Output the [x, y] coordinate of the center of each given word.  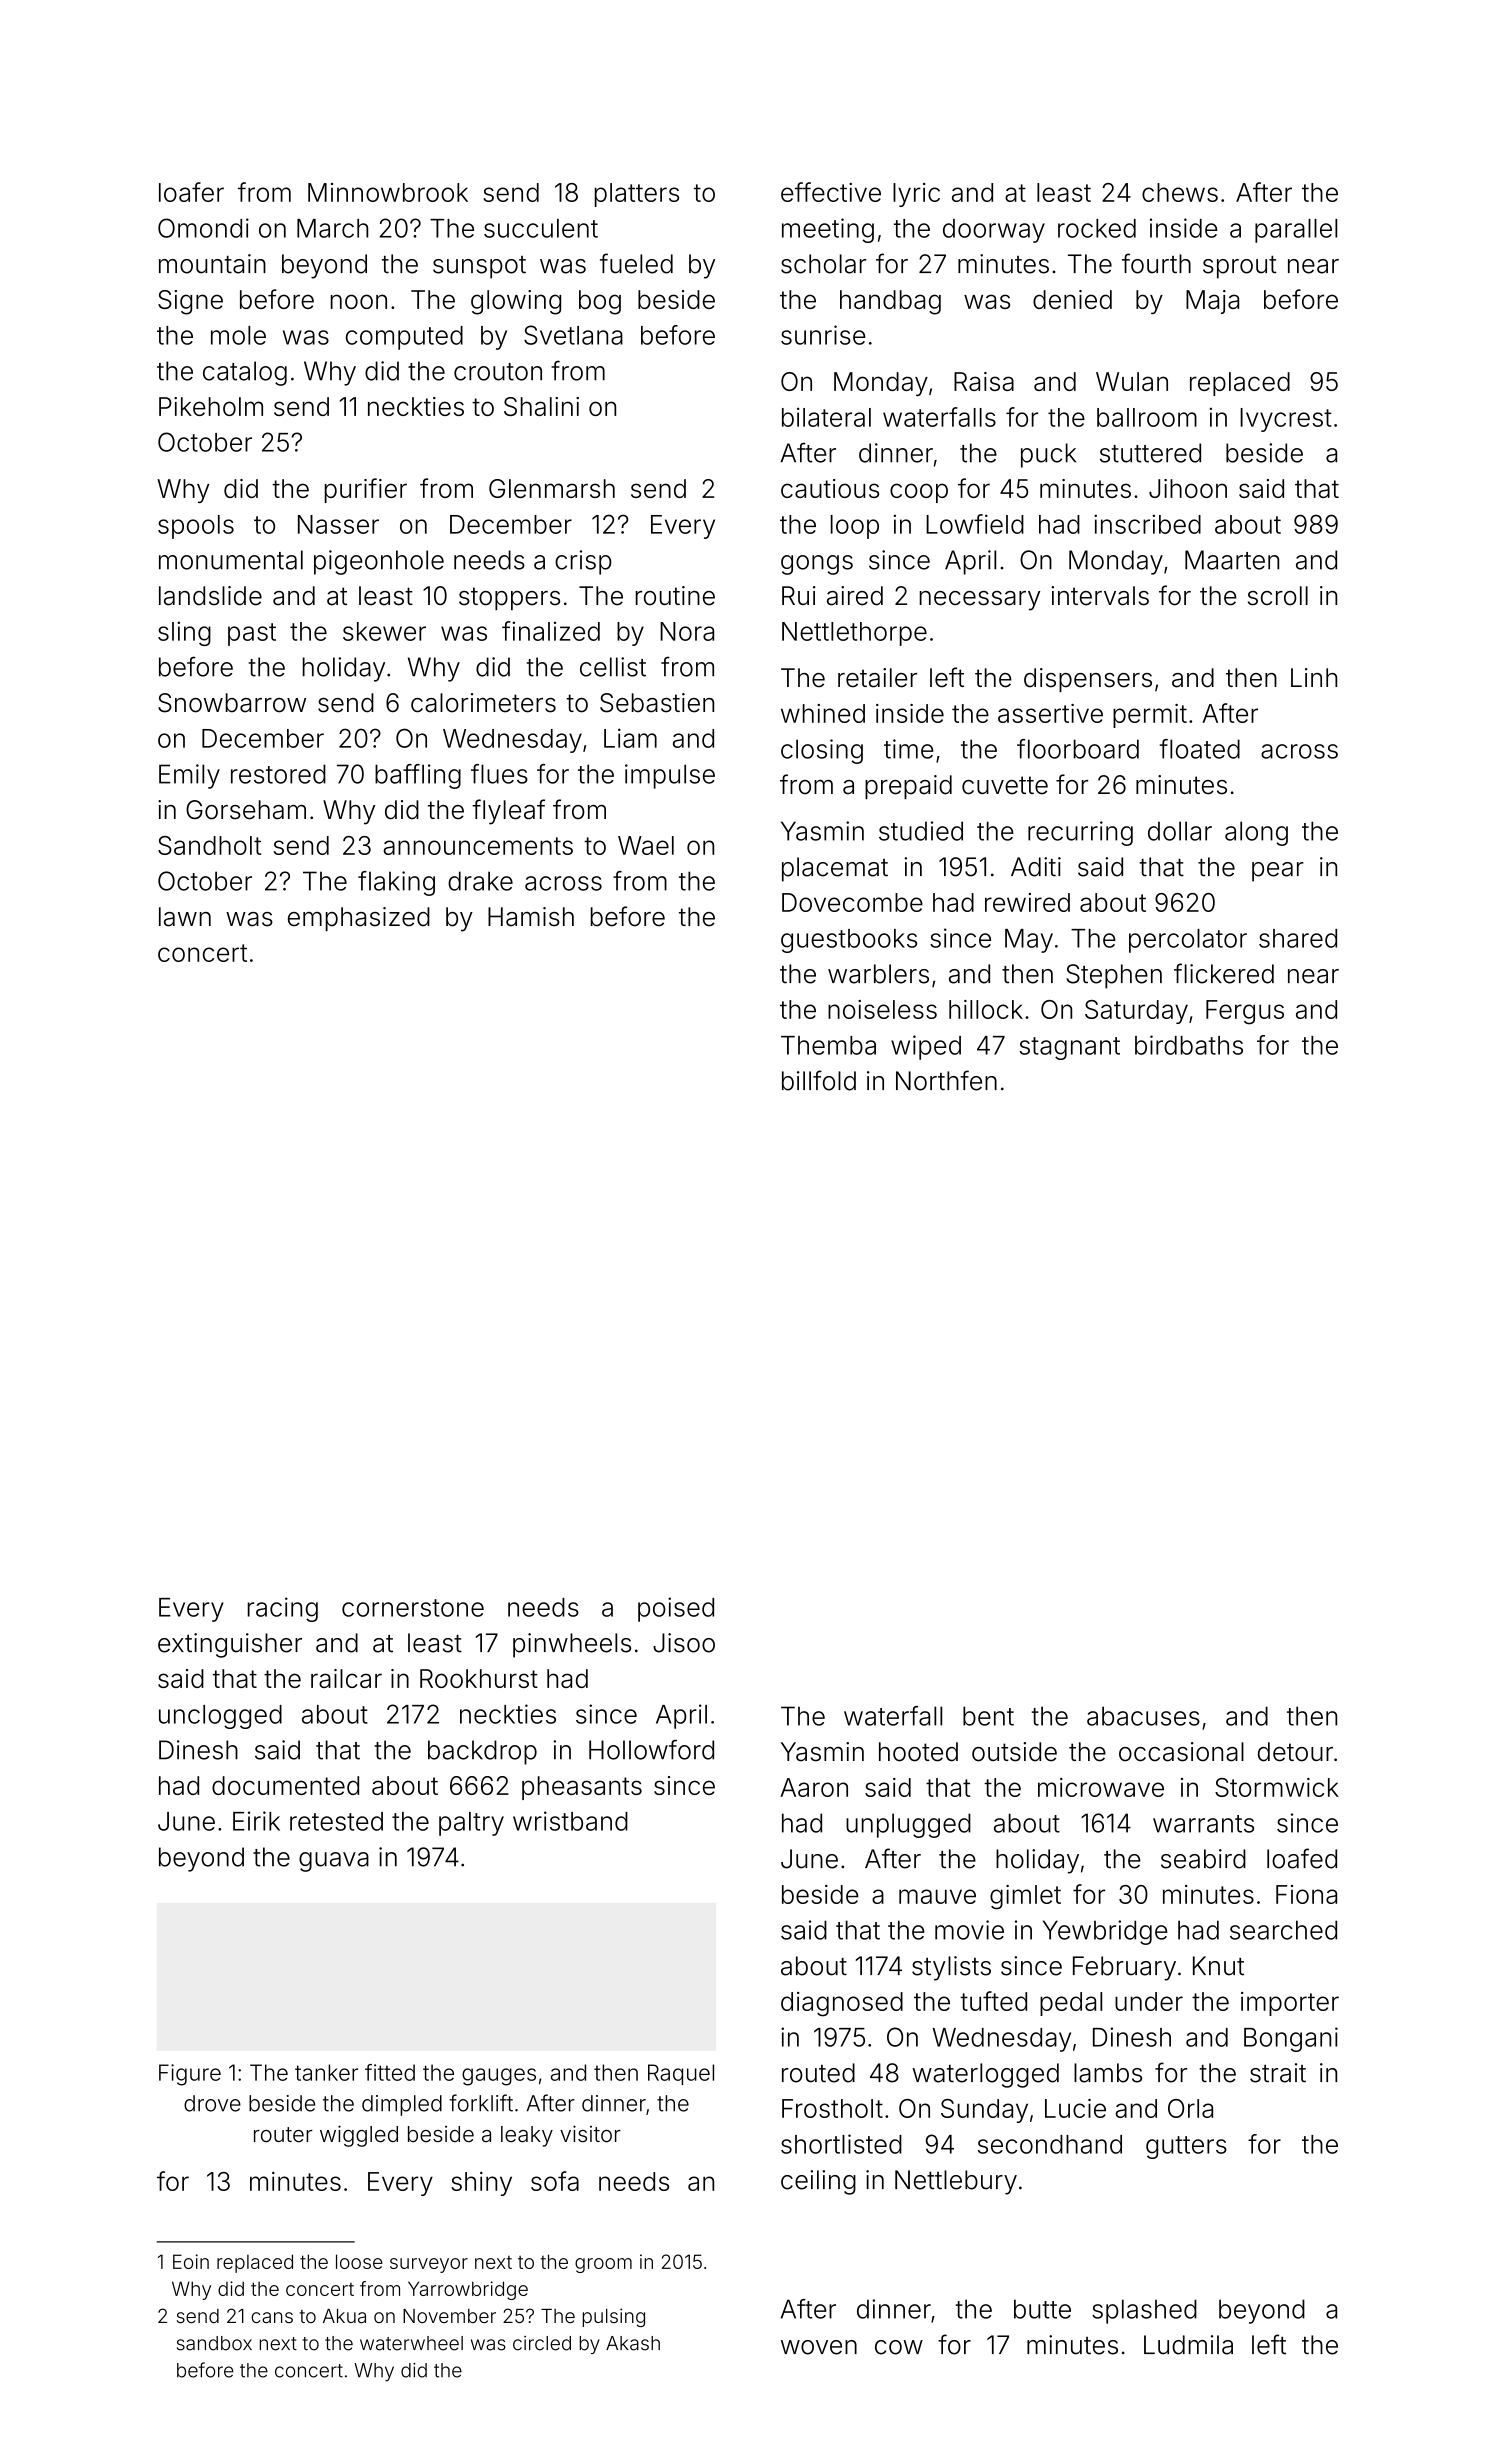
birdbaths [1189, 1045]
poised [676, 1609]
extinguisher [230, 1645]
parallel [1296, 231]
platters [637, 195]
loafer [191, 192]
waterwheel [411, 2343]
